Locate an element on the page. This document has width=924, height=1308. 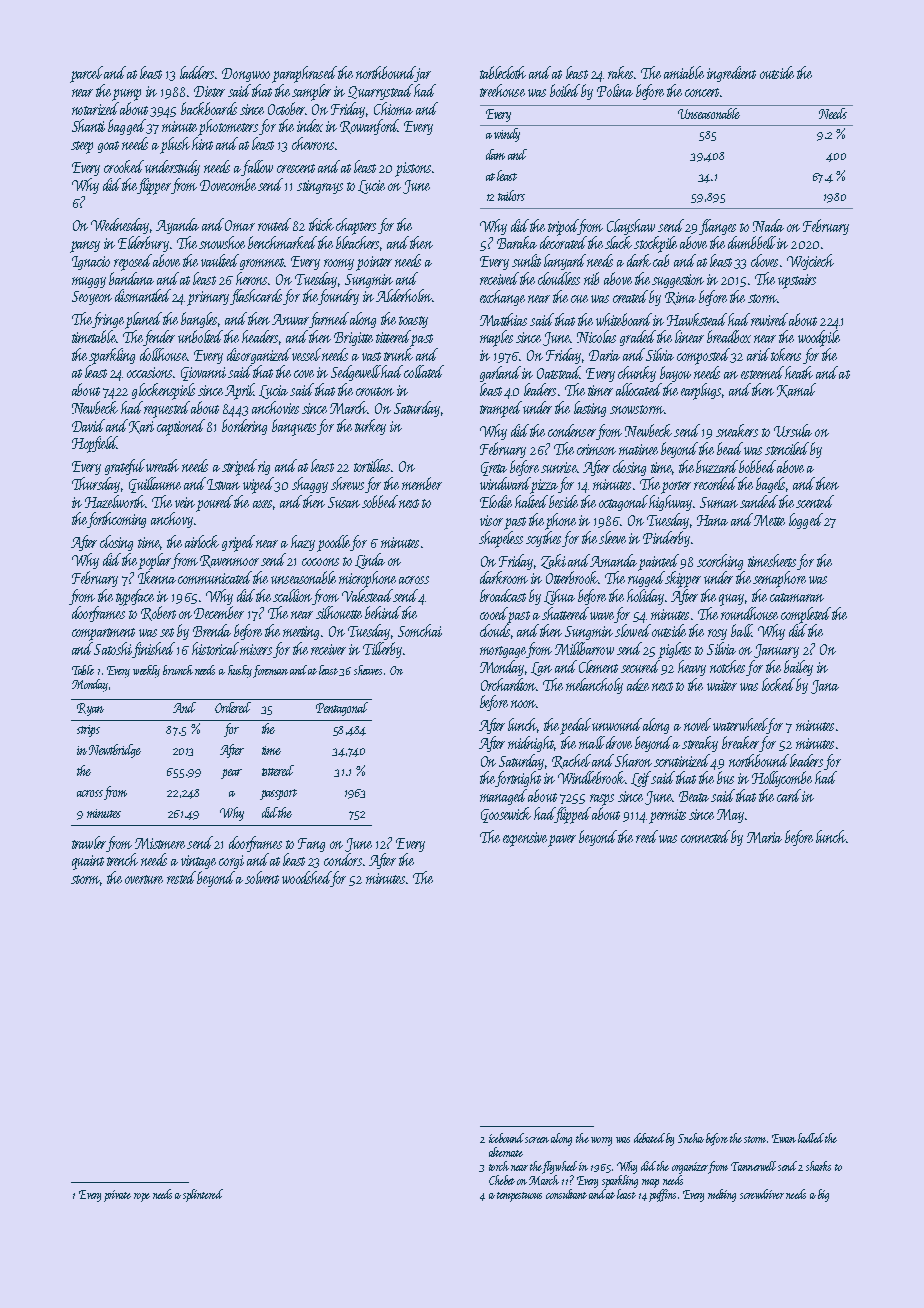
tempestuous is located at coordinates (519, 1197).
